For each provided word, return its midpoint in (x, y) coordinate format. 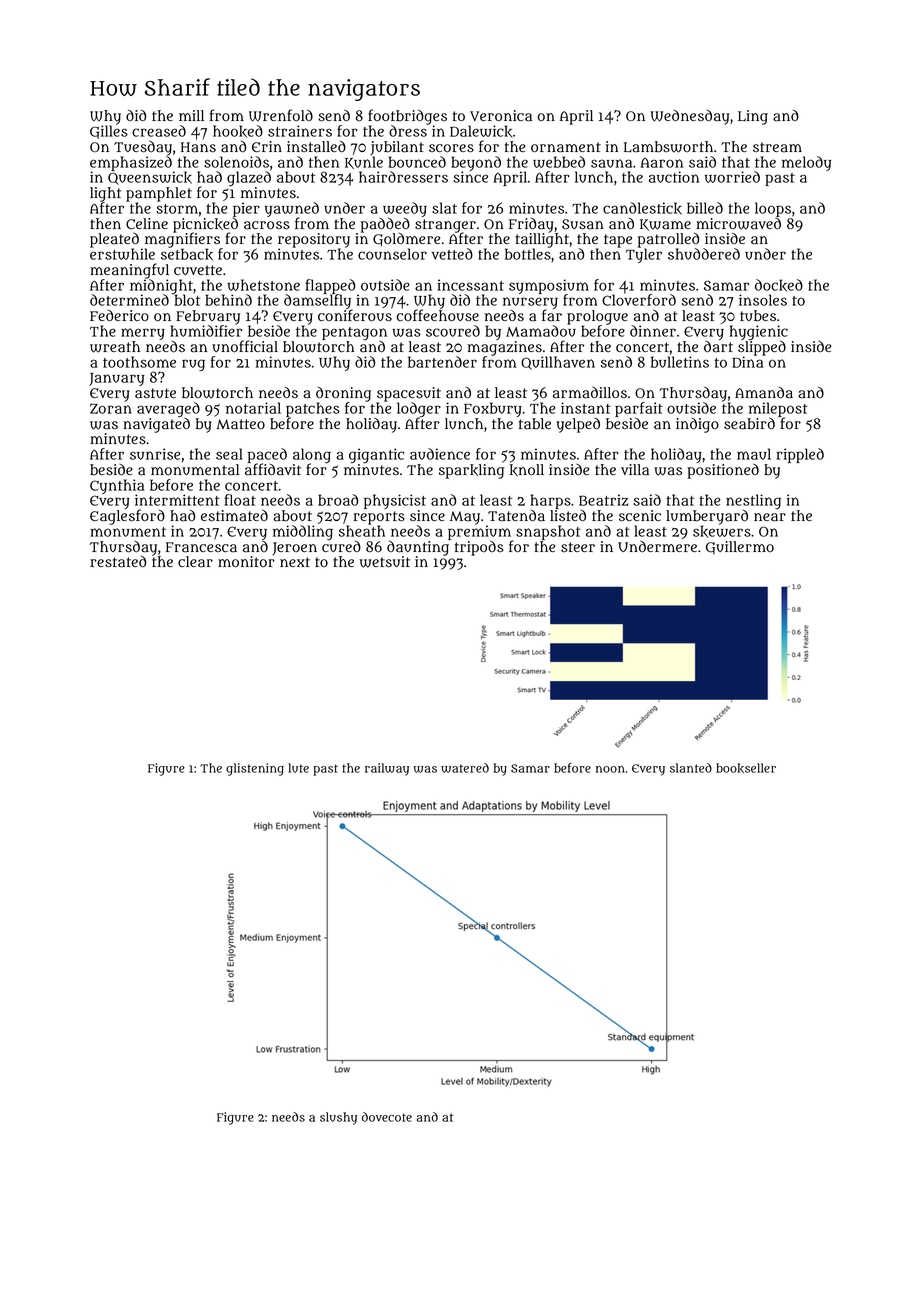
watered (465, 768)
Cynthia (117, 486)
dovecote (387, 1117)
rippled (800, 455)
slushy (338, 1118)
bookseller (746, 768)
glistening (255, 769)
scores (451, 148)
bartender (442, 362)
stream (777, 147)
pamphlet (159, 194)
